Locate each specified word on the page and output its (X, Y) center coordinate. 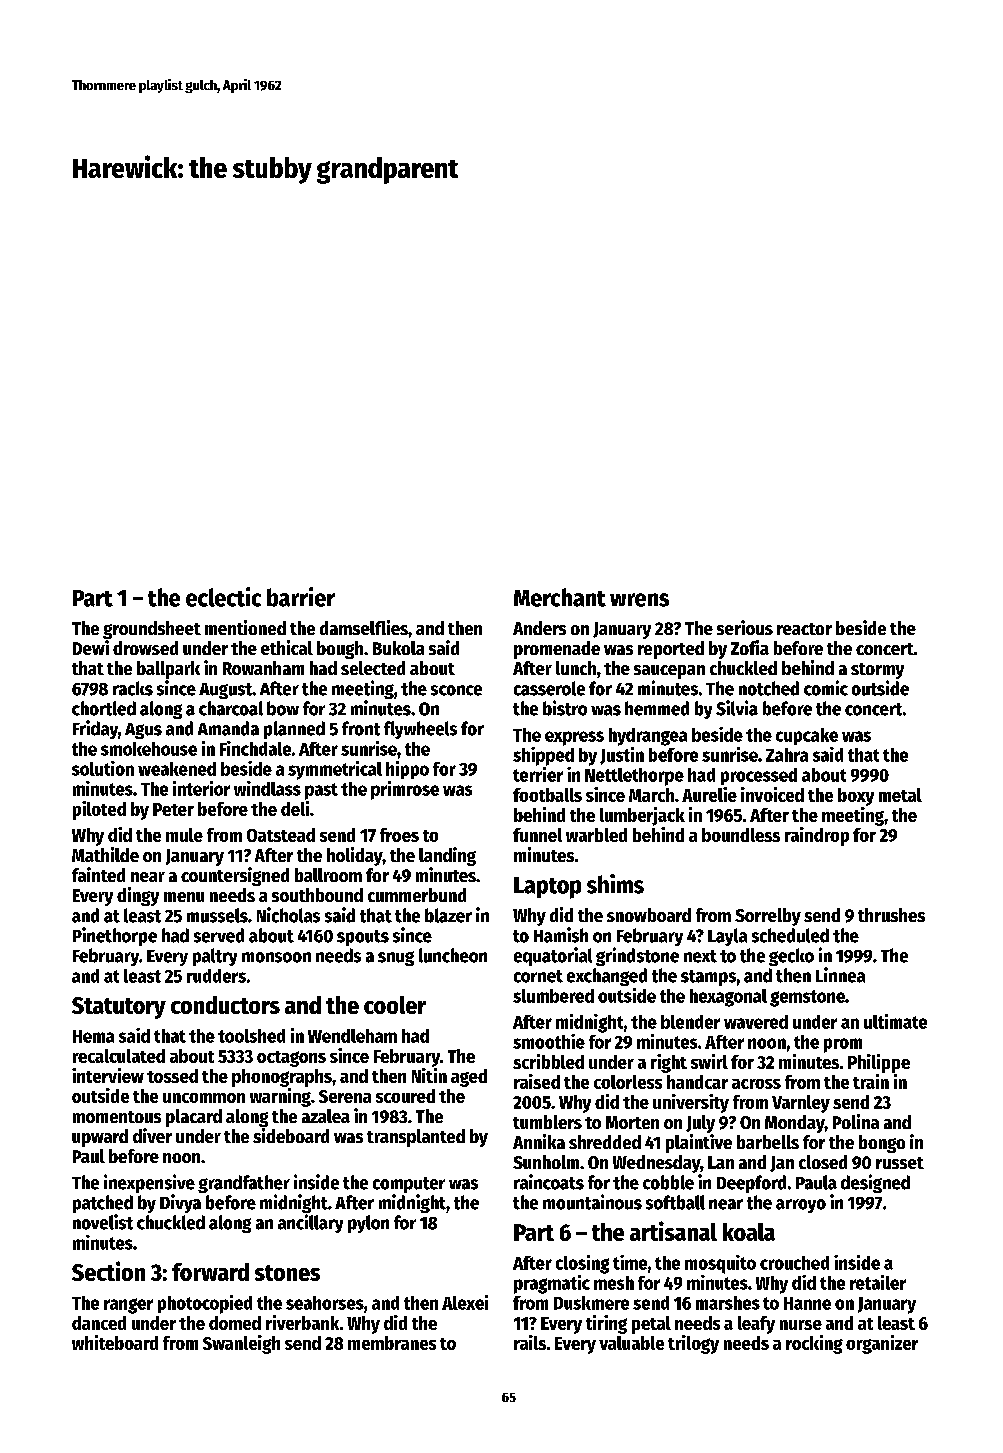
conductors (225, 1005)
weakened (177, 769)
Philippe (879, 1063)
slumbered (553, 996)
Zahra (787, 755)
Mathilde (105, 854)
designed (875, 1183)
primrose (405, 790)
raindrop (817, 836)
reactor (804, 629)
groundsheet (152, 630)
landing (447, 856)
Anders (539, 628)
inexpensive (149, 1183)
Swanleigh (241, 1344)
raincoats (549, 1182)
